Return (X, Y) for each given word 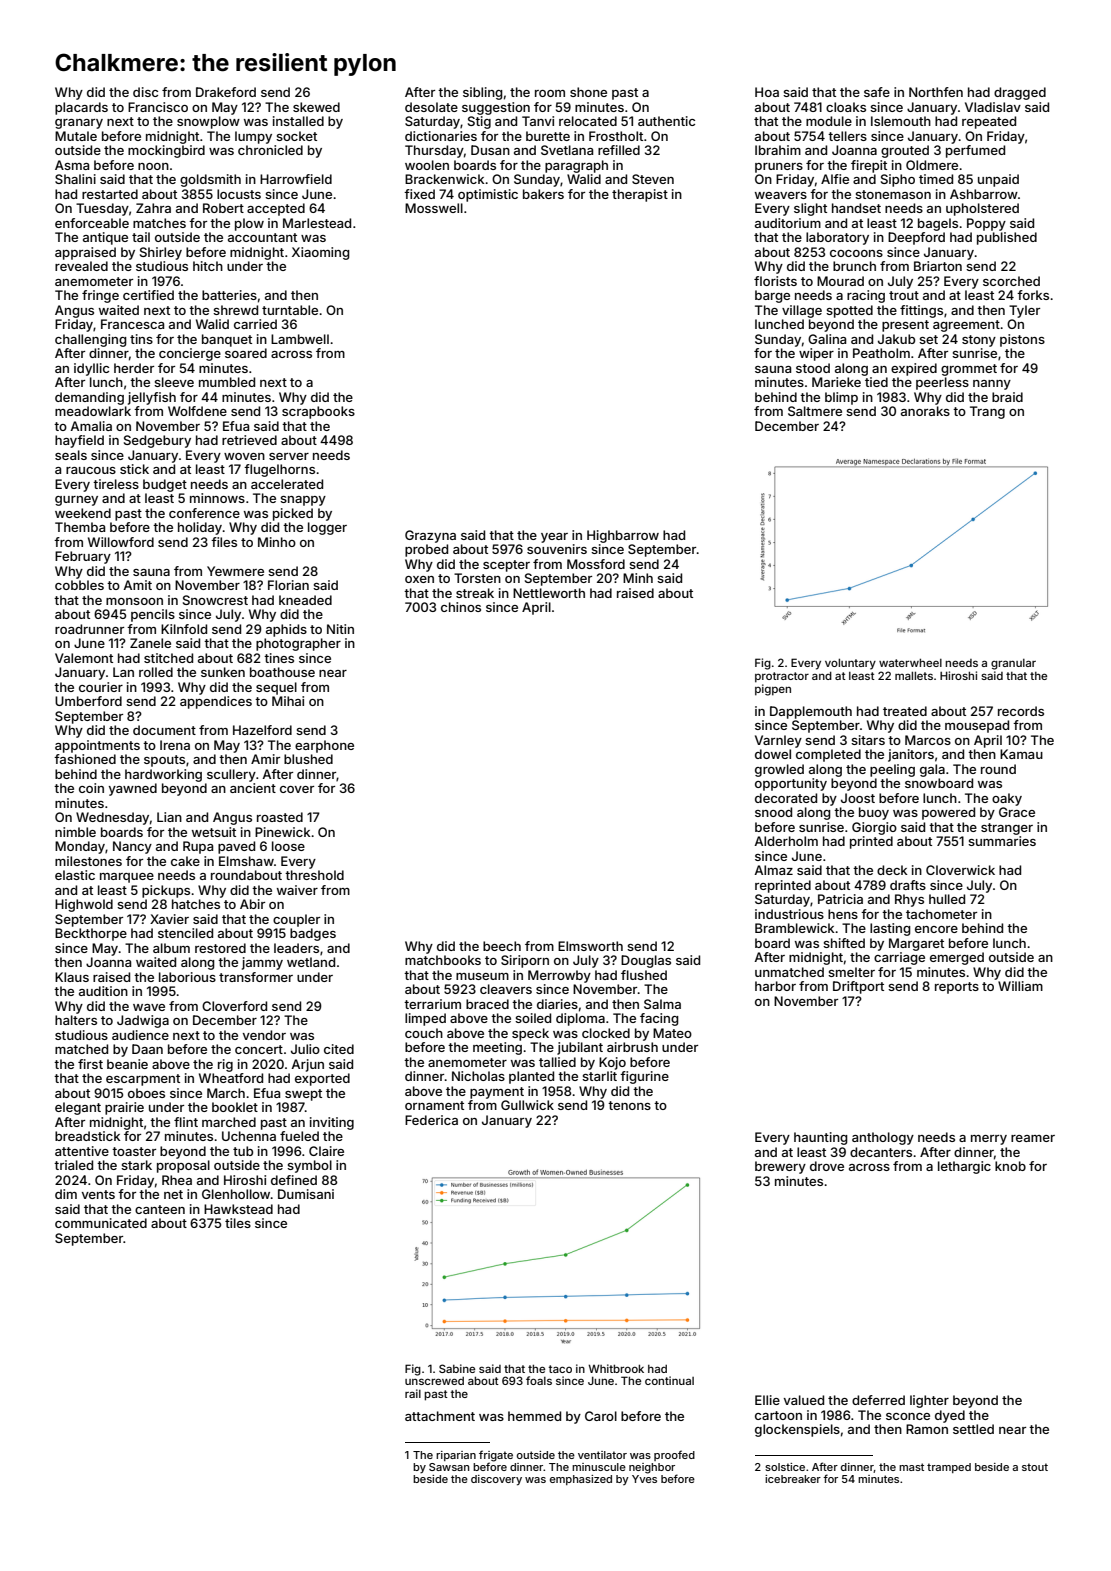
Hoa (767, 92)
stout (1035, 1467)
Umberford (88, 701)
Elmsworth (590, 946)
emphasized (581, 1480)
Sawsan (449, 1467)
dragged (1020, 93)
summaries (1002, 841)
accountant (262, 237)
